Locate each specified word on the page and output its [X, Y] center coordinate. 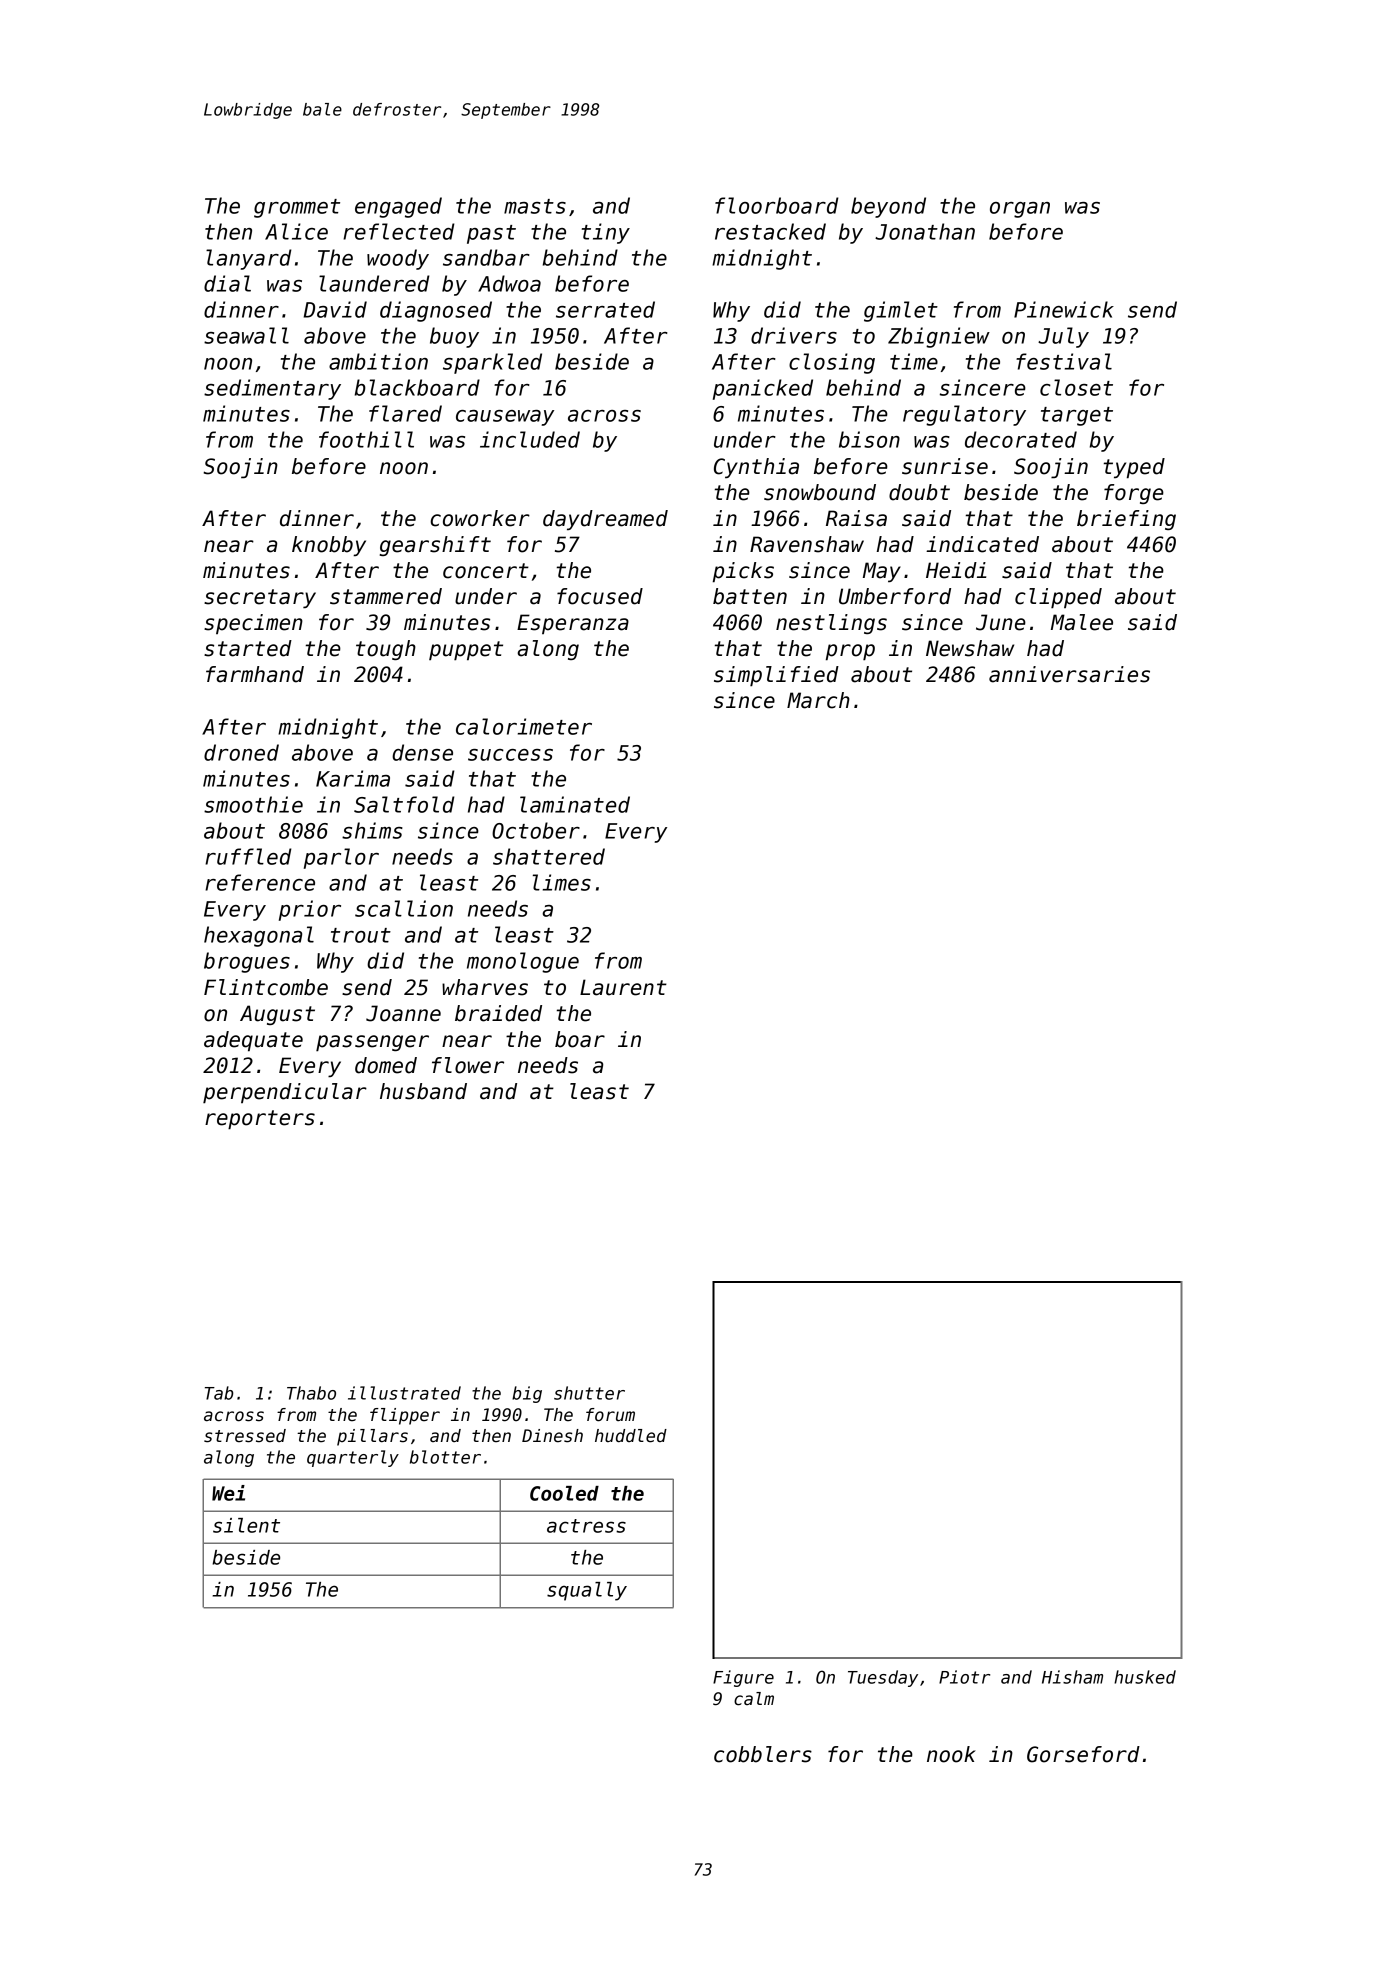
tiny [606, 233]
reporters [260, 1120]
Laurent [623, 987]
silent [246, 1525]
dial [227, 283]
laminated [575, 804]
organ [1020, 210]
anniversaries [1069, 674]
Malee [1082, 622]
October [536, 830]
